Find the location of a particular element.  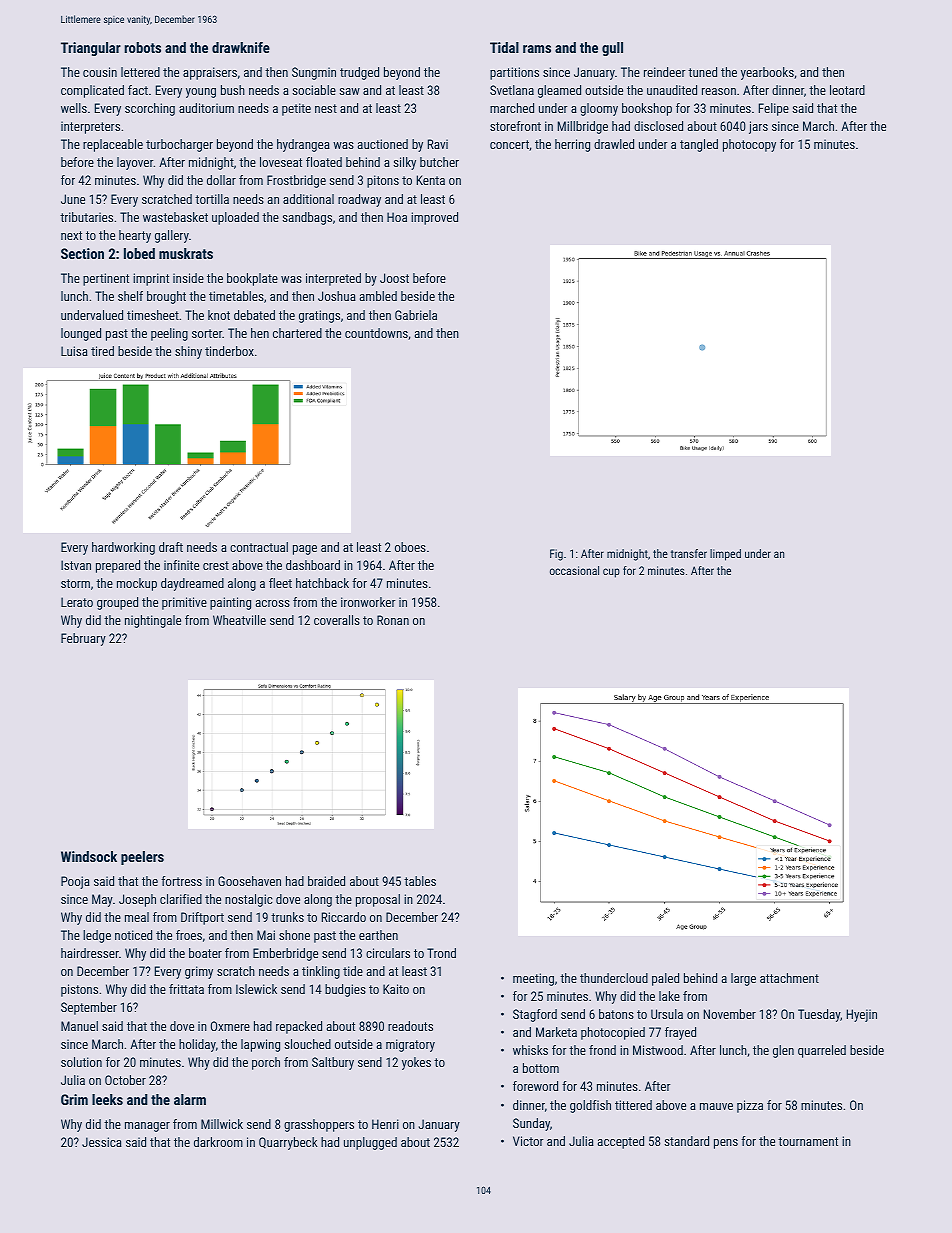

Gabriela is located at coordinates (416, 315).
